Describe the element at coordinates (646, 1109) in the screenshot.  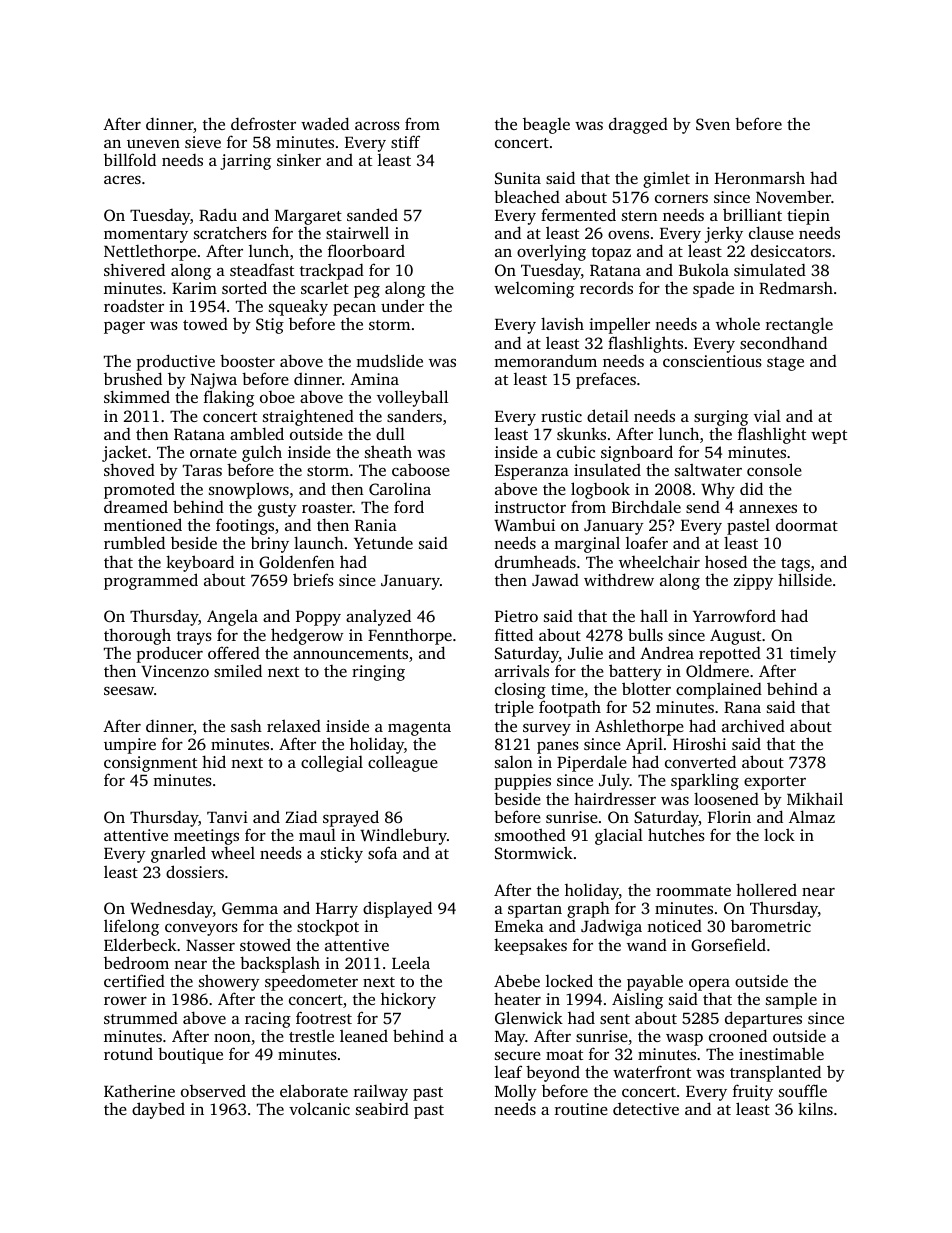
I see `detective` at that location.
